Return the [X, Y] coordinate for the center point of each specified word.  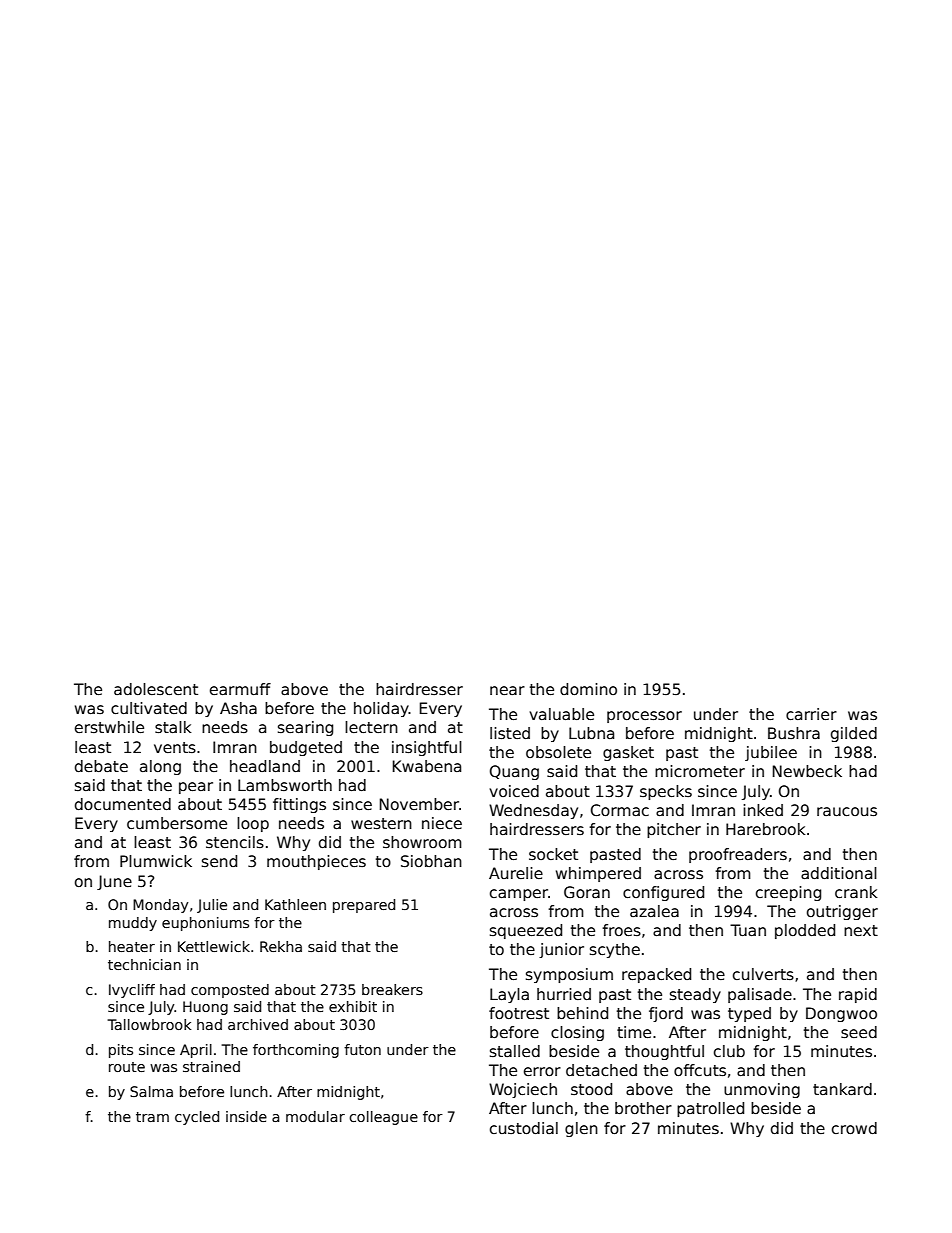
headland [265, 766]
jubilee [771, 753]
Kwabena [427, 766]
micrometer [700, 771]
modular [315, 1116]
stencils [235, 842]
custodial [524, 1128]
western [381, 823]
